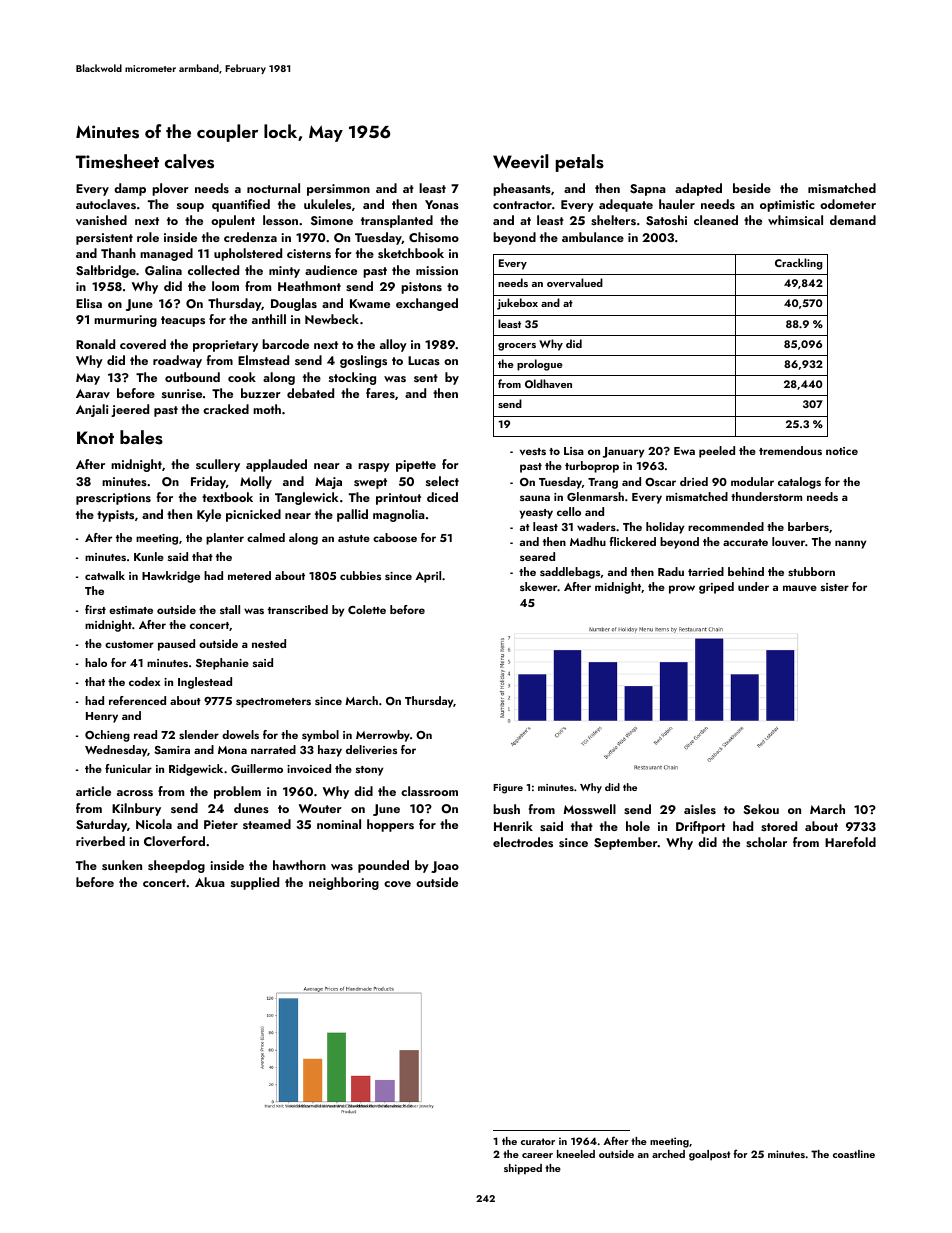  Describe the element at coordinates (374, 467) in the screenshot. I see `raspy` at that location.
